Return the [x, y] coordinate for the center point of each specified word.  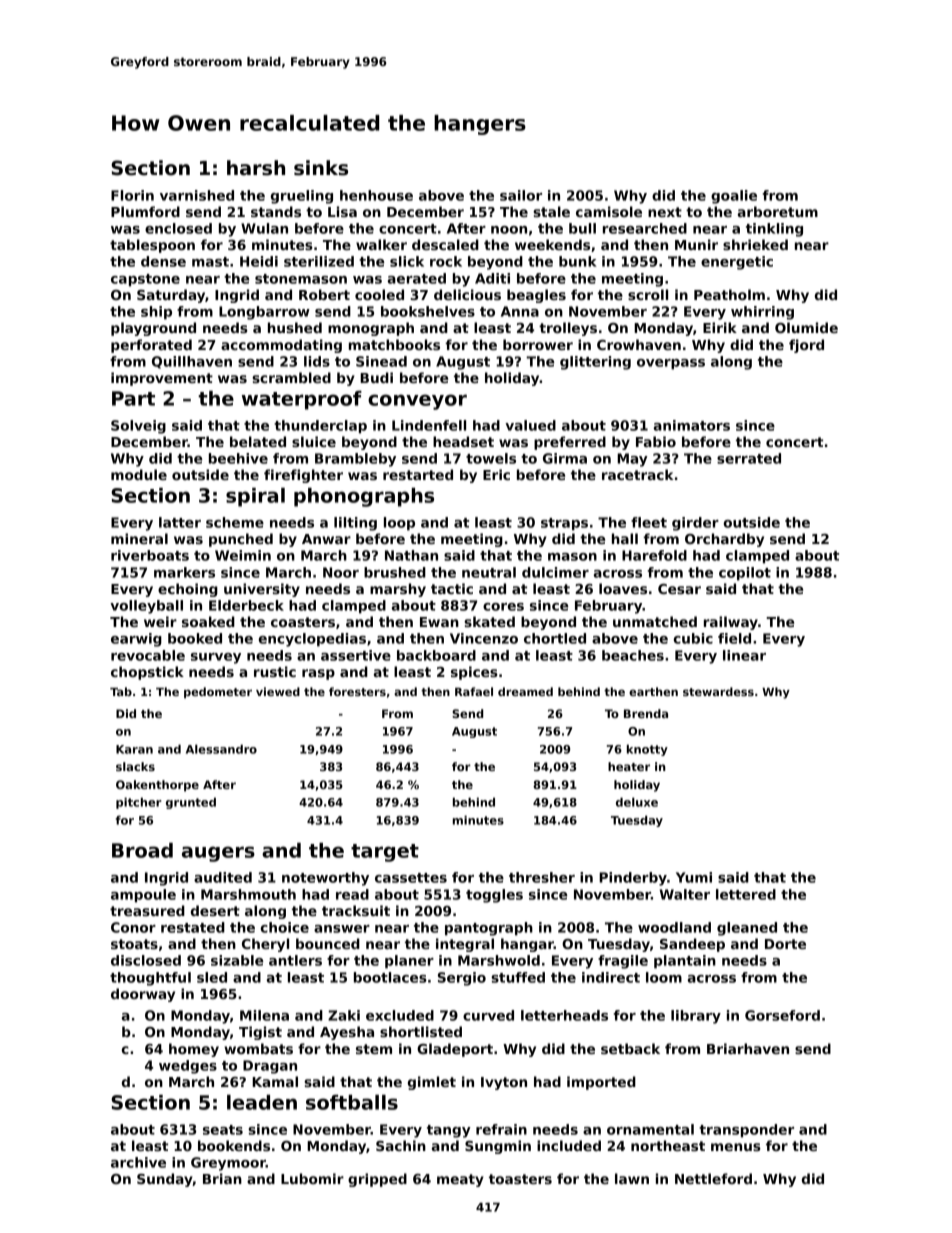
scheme [235, 522]
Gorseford [782, 1015]
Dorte [785, 944]
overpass [671, 364]
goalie [734, 197]
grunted [191, 803]
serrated [749, 458]
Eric [496, 474]
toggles [494, 896]
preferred [570, 443]
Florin [132, 195]
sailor [521, 195]
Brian [222, 1178]
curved [488, 1015]
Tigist [260, 1033]
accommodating [281, 346]
